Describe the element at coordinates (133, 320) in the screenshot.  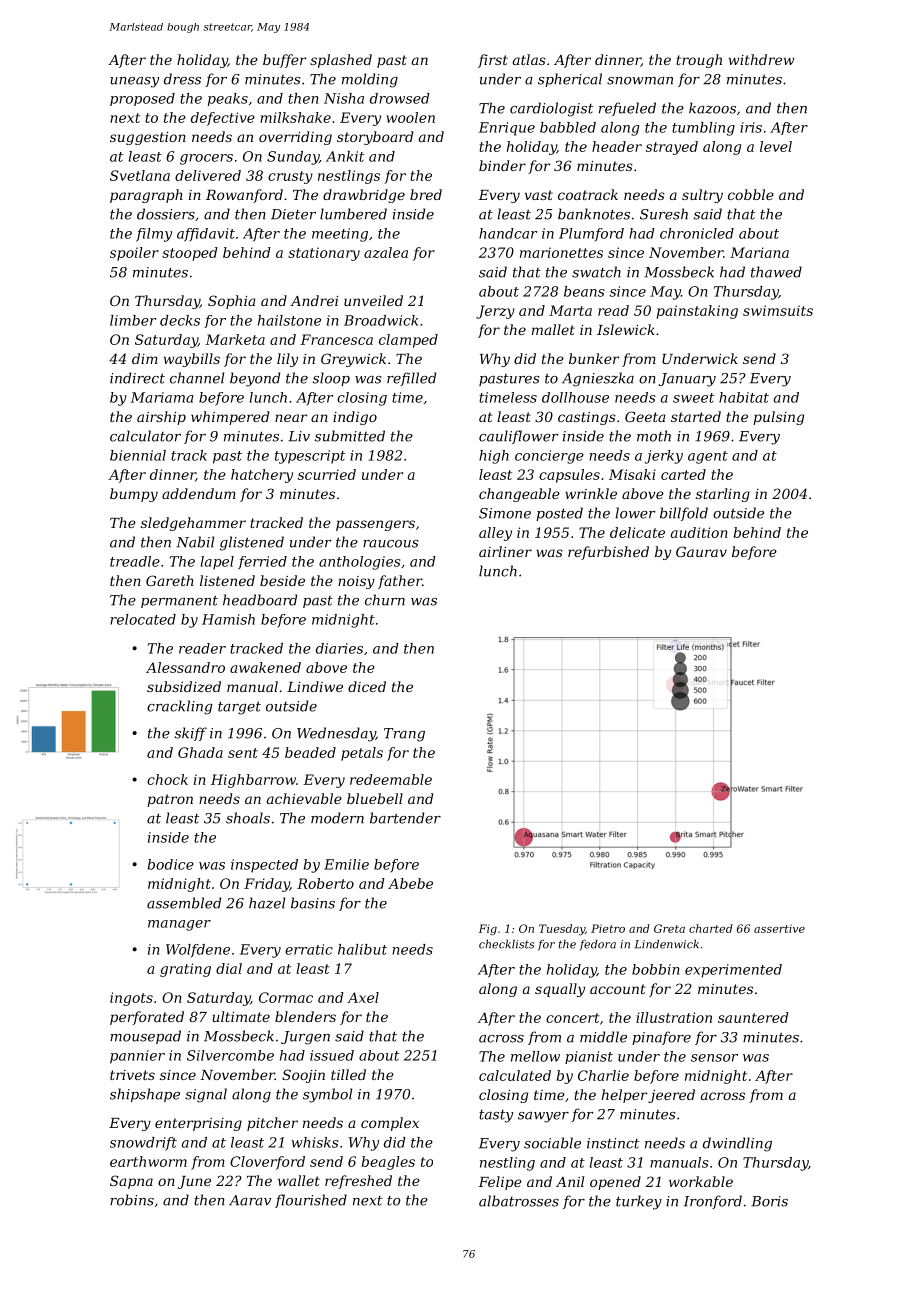
I see `limber` at that location.
